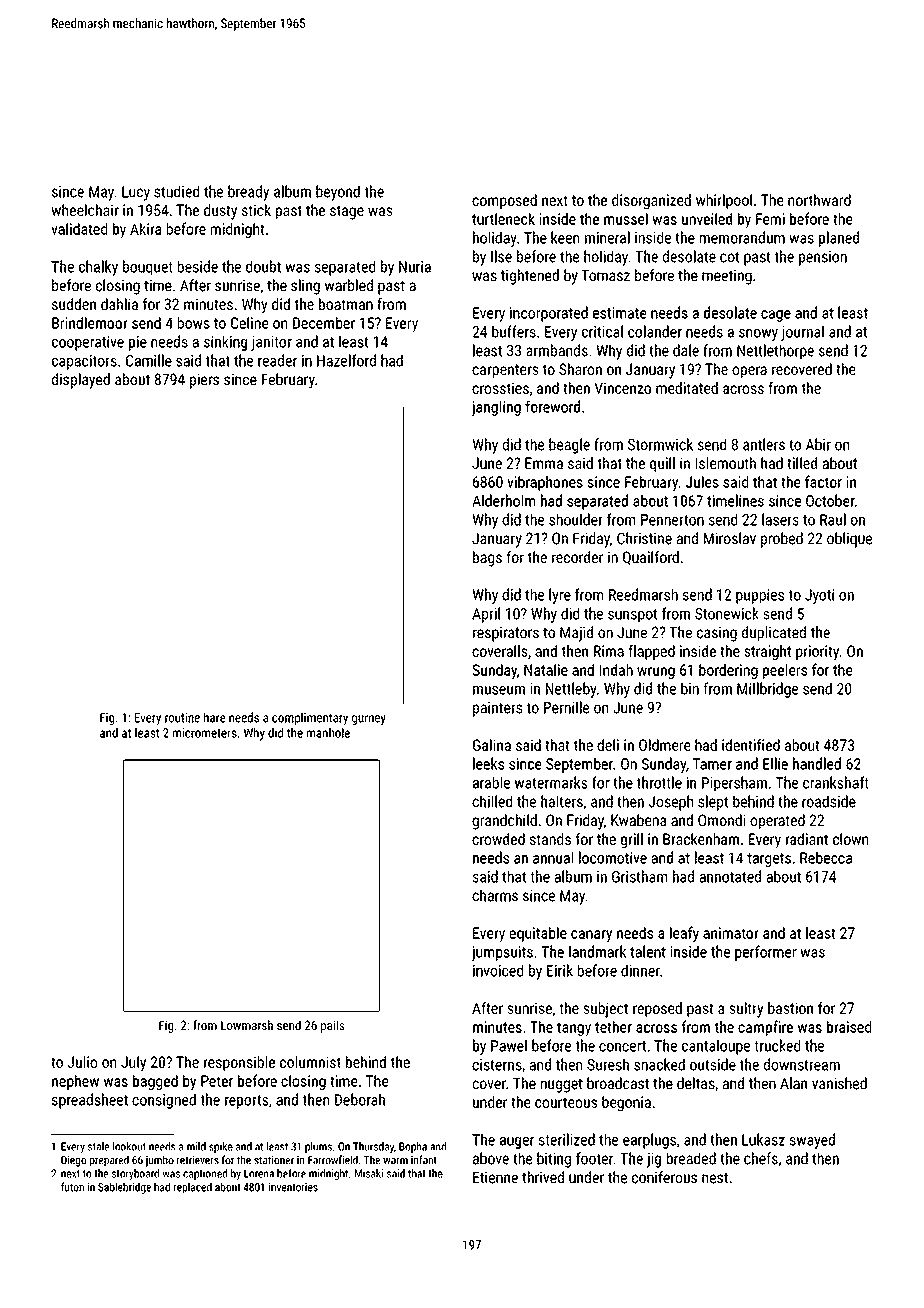 The width and height of the screenshot is (924, 1308). Describe the element at coordinates (124, 1188) in the screenshot. I see `Sablebridge` at that location.
